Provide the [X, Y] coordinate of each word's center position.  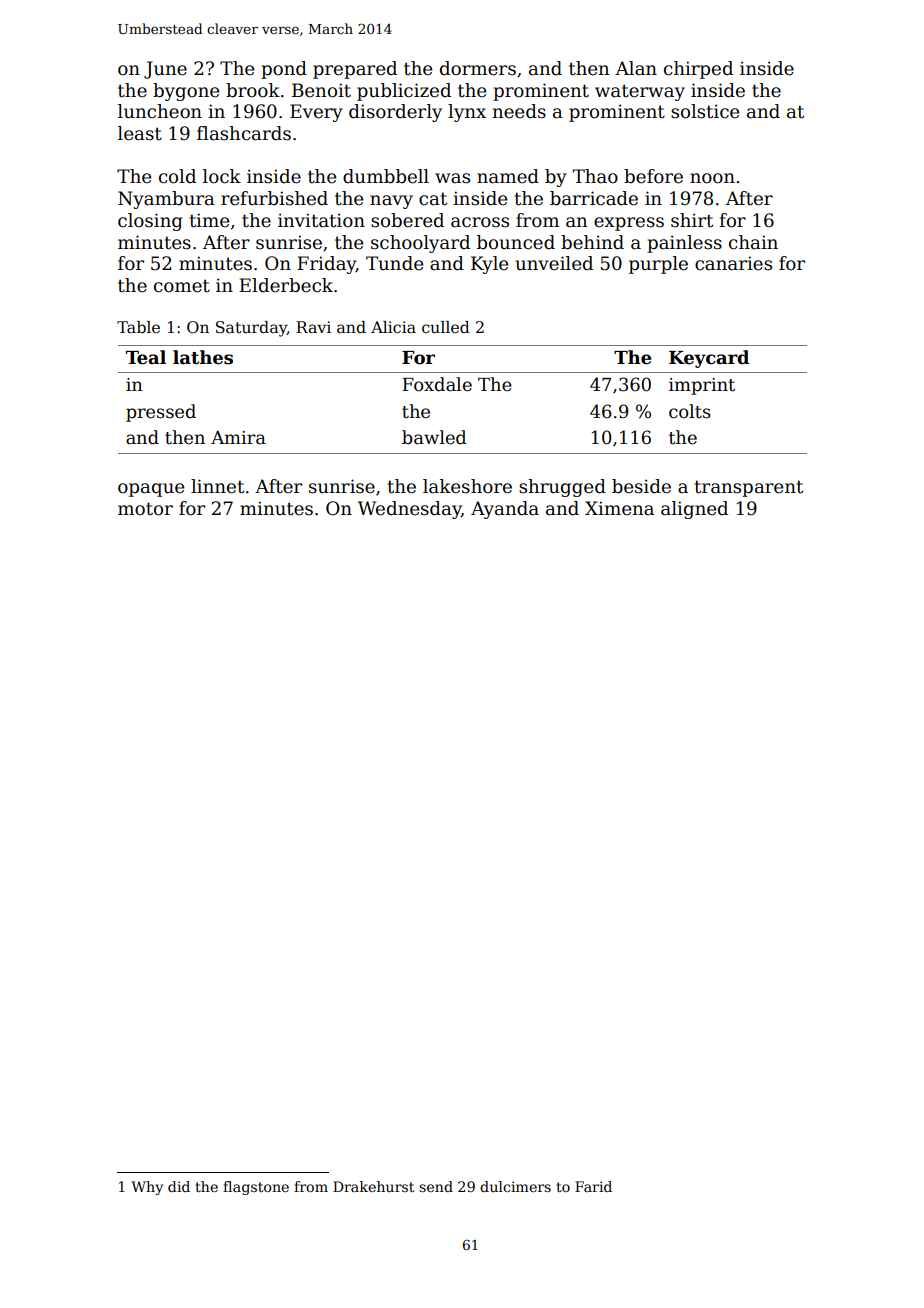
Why [147, 1188]
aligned [694, 510]
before [653, 176]
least [140, 133]
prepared [355, 70]
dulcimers [515, 1186]
